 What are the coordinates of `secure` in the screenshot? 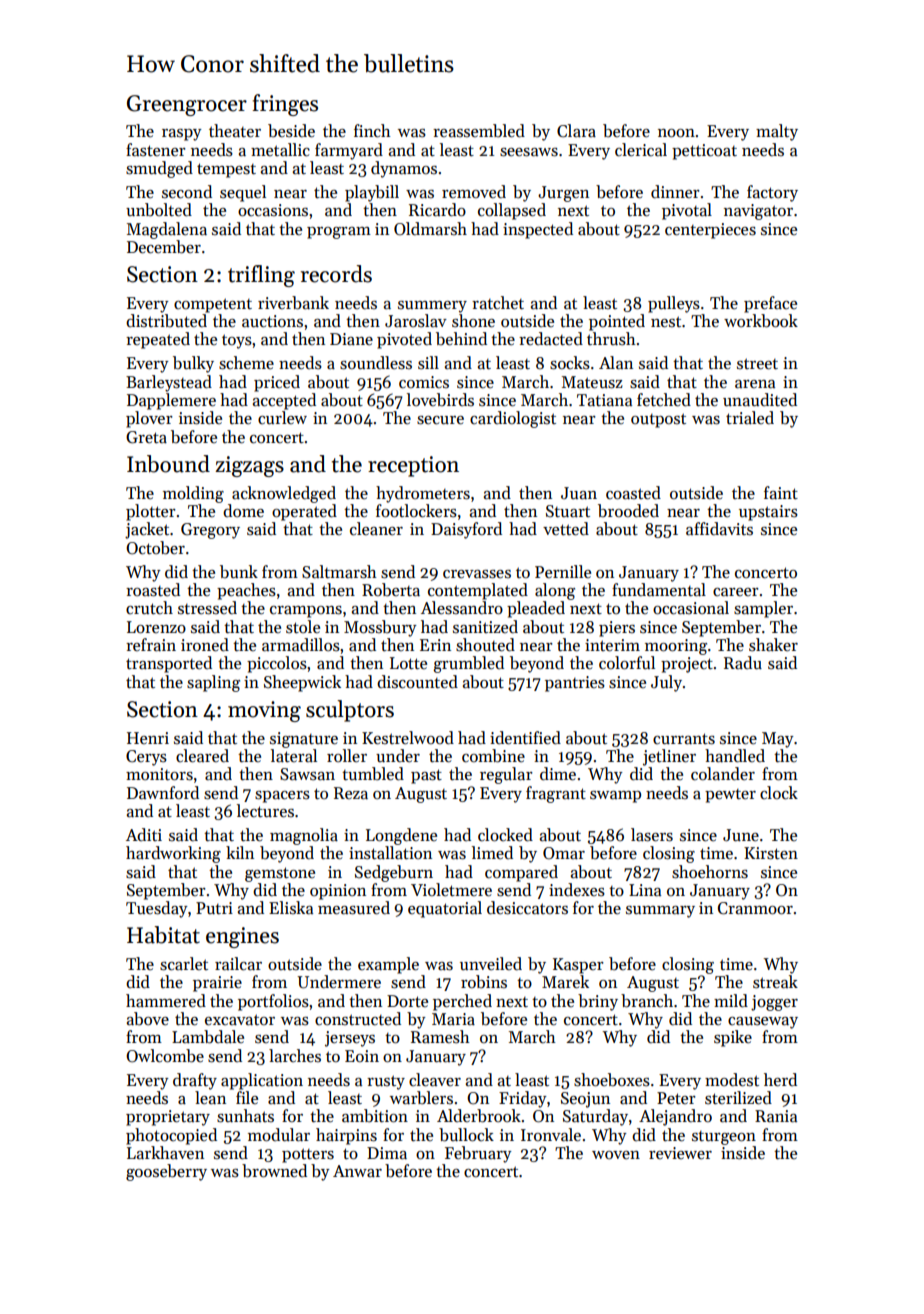 It's located at (440, 420).
